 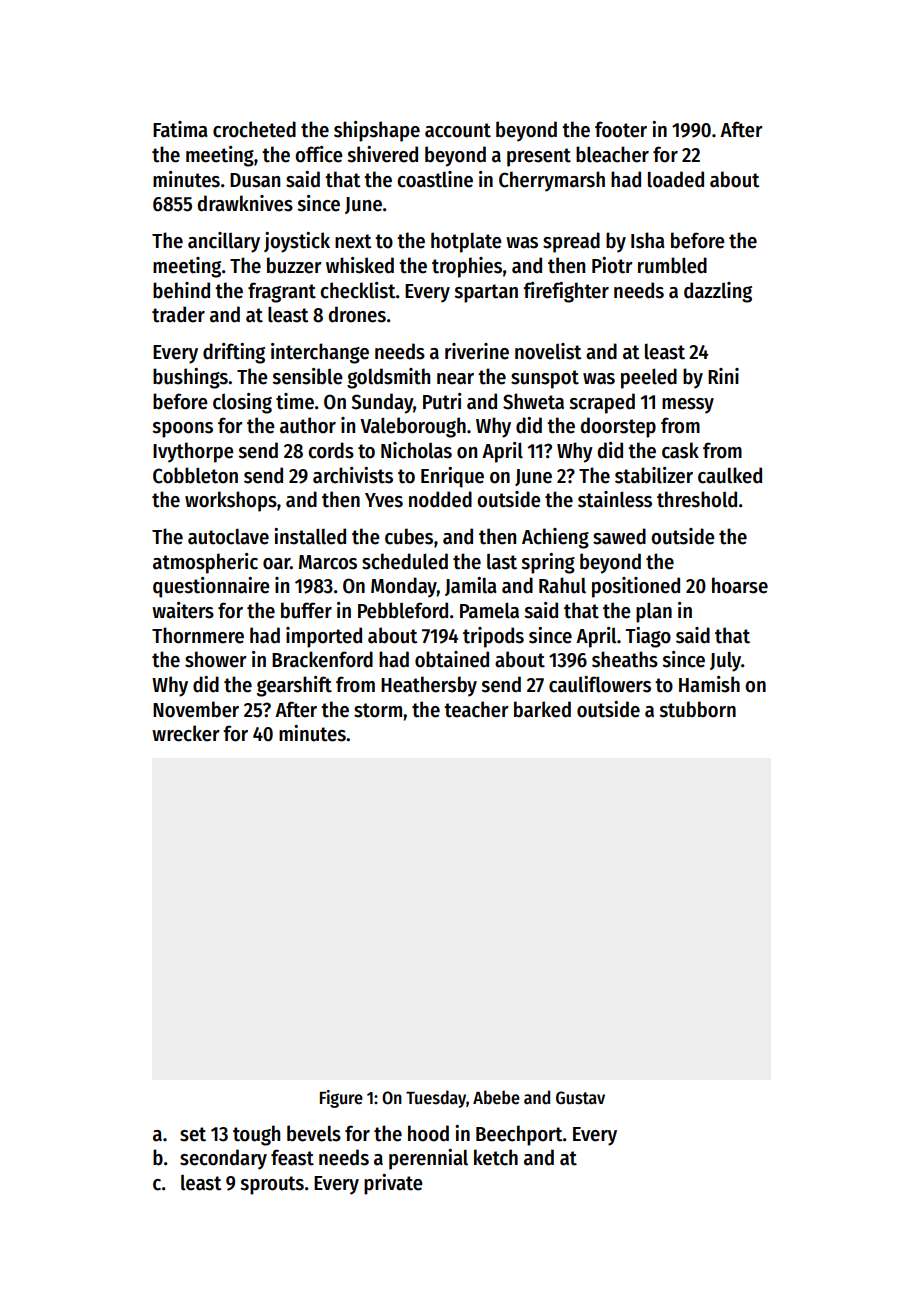 I want to click on Hamish, so click(x=709, y=684).
